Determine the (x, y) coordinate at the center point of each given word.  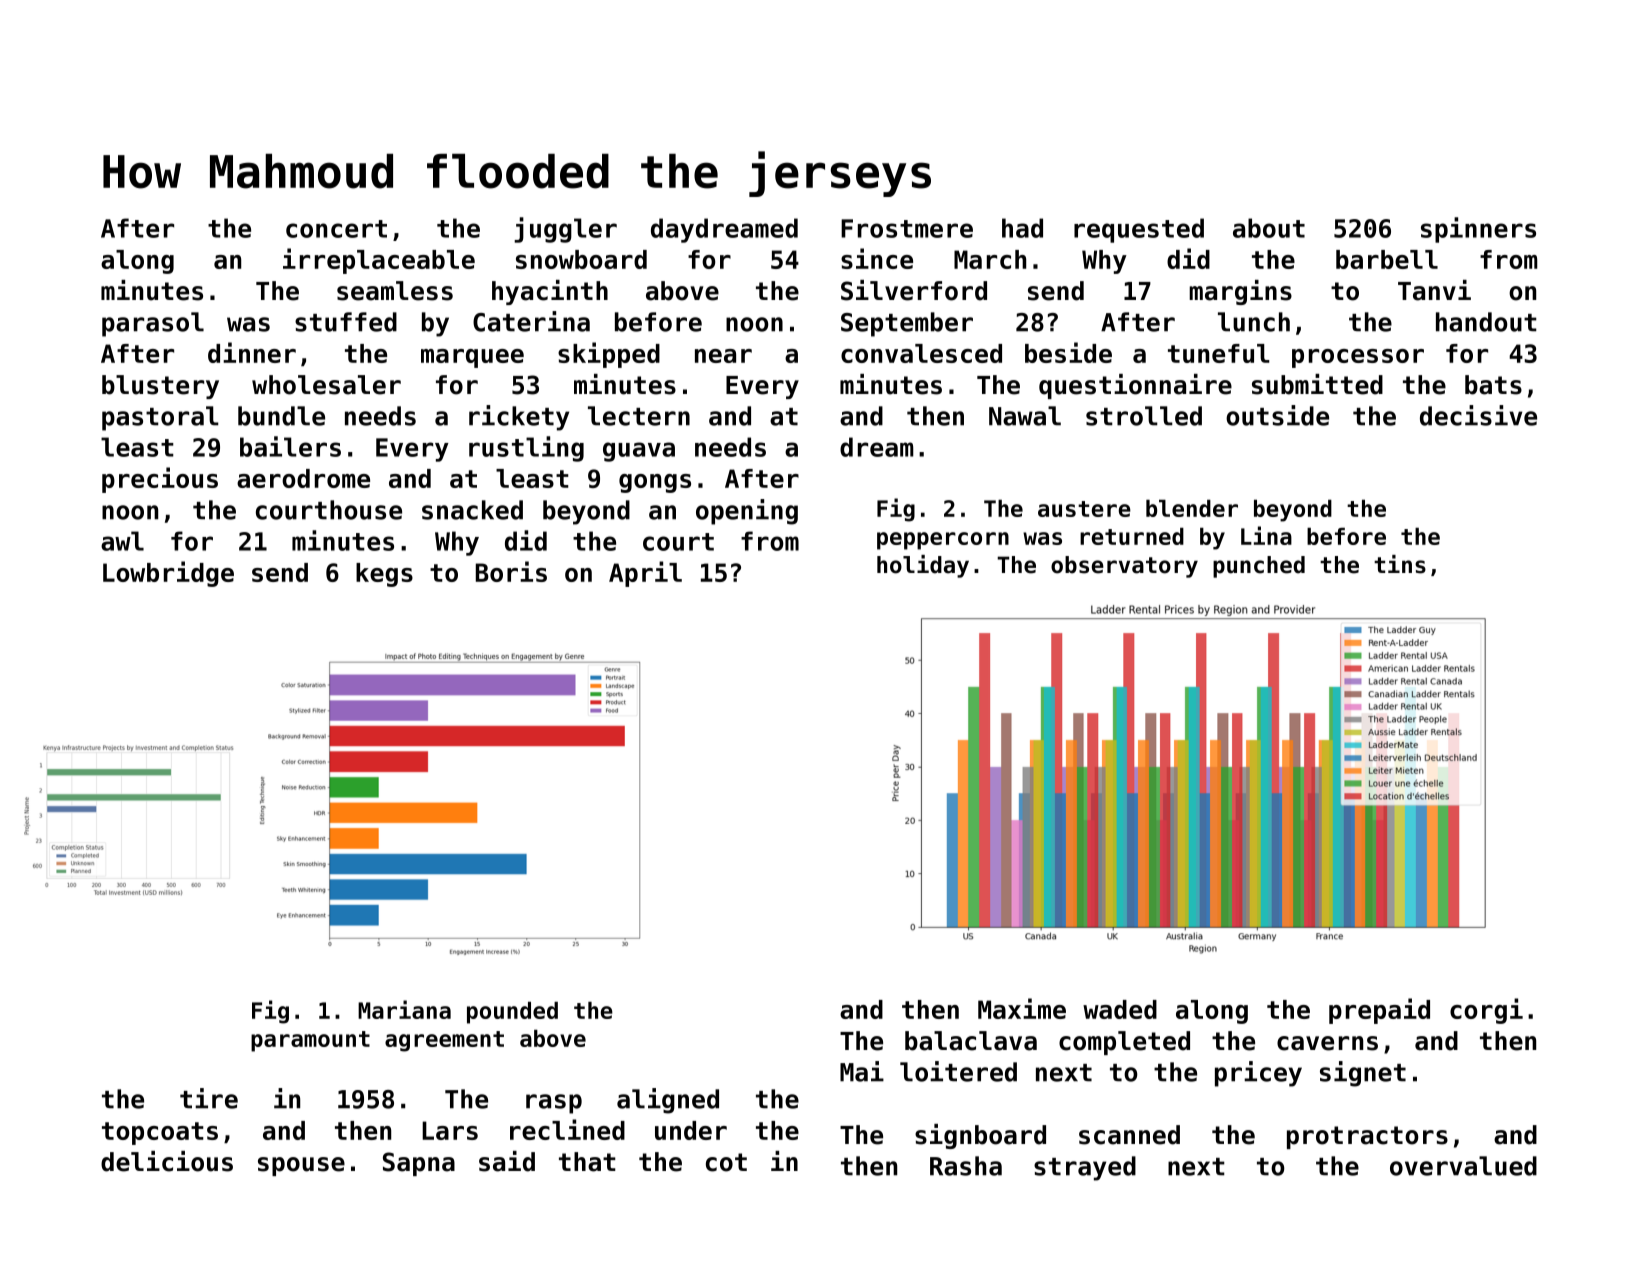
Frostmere (907, 228)
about (1269, 228)
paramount (310, 1041)
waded (1120, 1009)
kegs (384, 575)
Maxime (1022, 1008)
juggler (565, 230)
